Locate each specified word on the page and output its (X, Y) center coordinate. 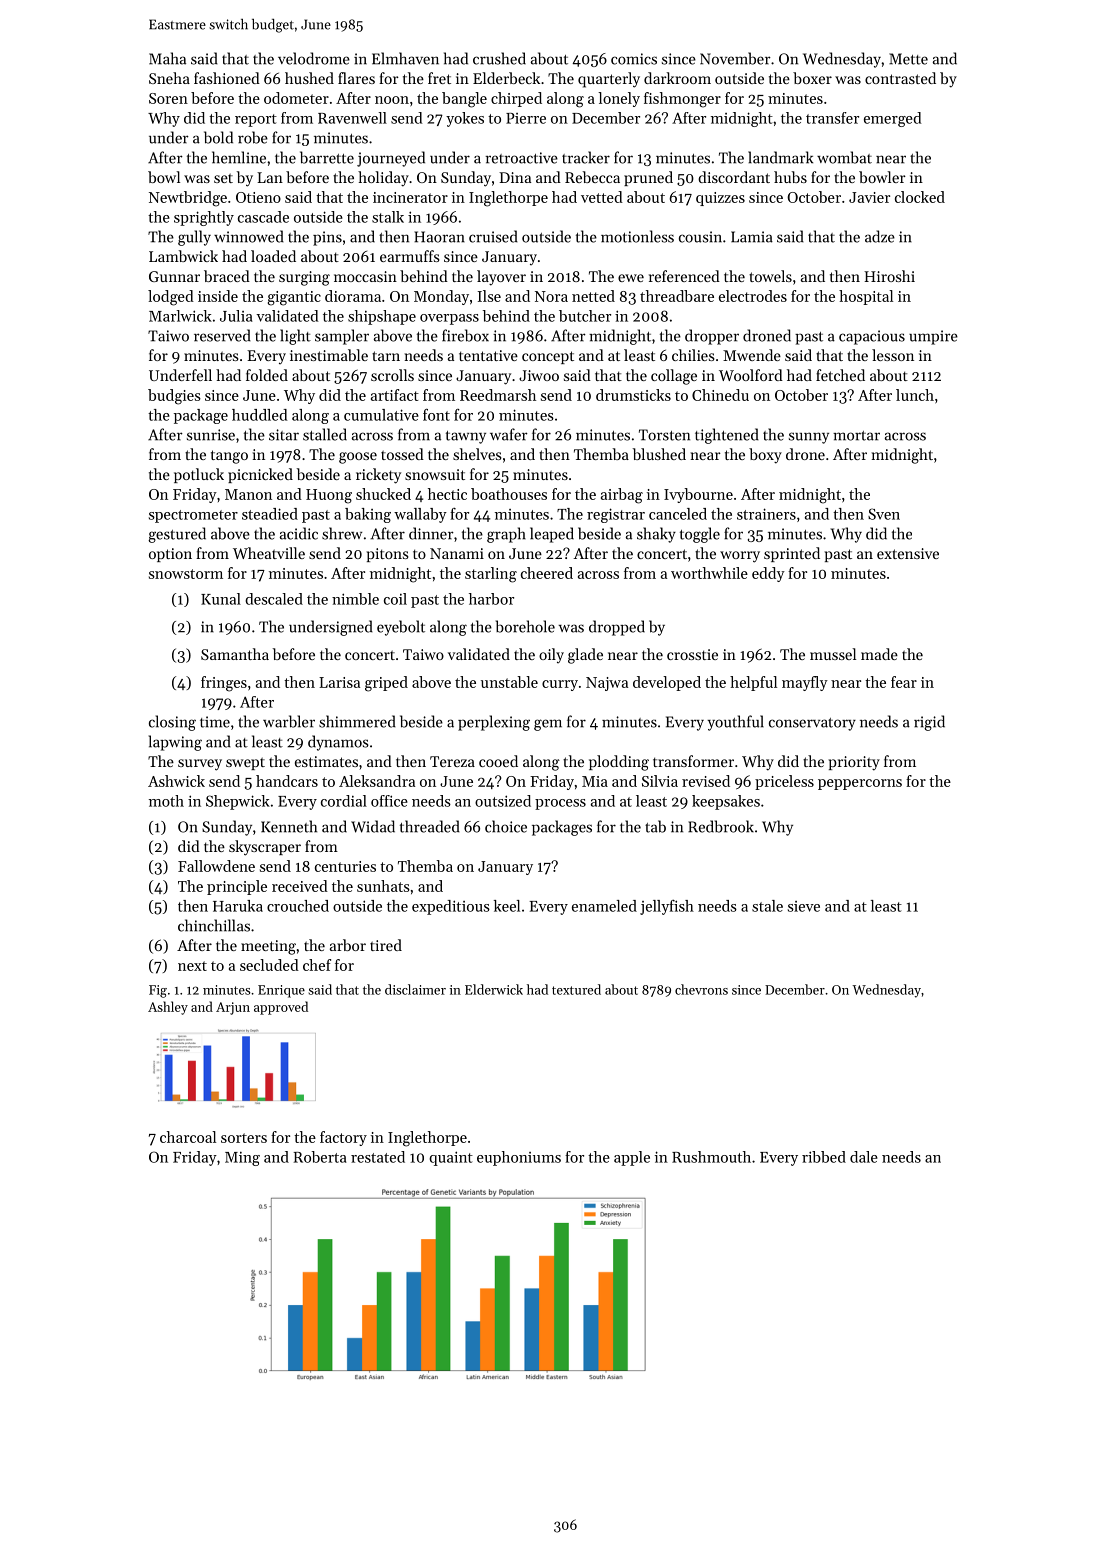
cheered (547, 573)
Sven (884, 514)
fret (439, 78)
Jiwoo (539, 375)
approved (281, 1008)
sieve (804, 906)
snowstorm (186, 574)
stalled (325, 434)
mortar (856, 436)
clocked (920, 197)
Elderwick (494, 989)
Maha (167, 58)
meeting (268, 947)
